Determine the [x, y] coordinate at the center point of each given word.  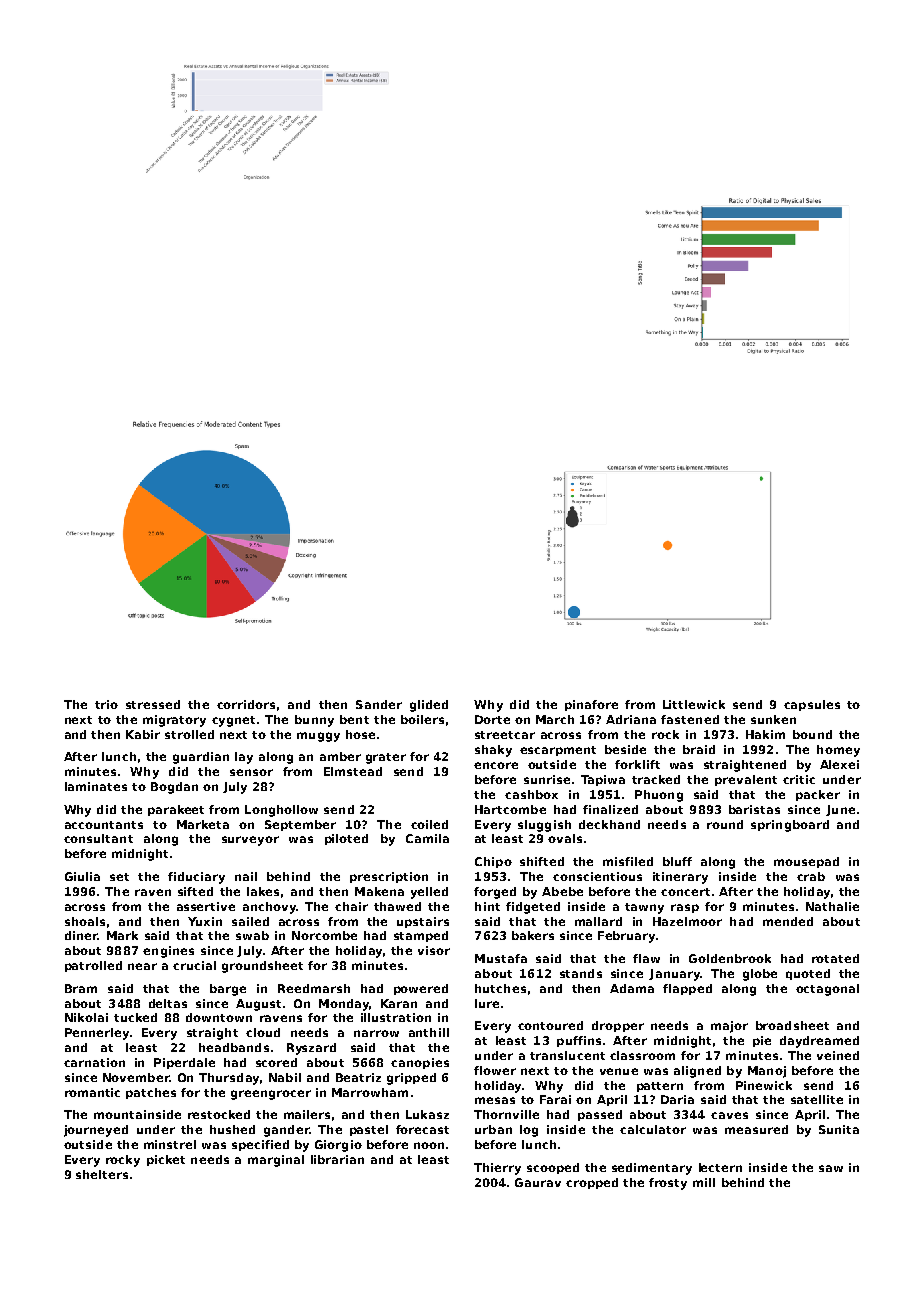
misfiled [628, 861]
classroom [642, 1055]
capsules [812, 705]
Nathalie [832, 906]
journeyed [96, 1131]
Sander [379, 704]
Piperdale [184, 1063]
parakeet [176, 810]
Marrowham [370, 1092]
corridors [246, 704]
